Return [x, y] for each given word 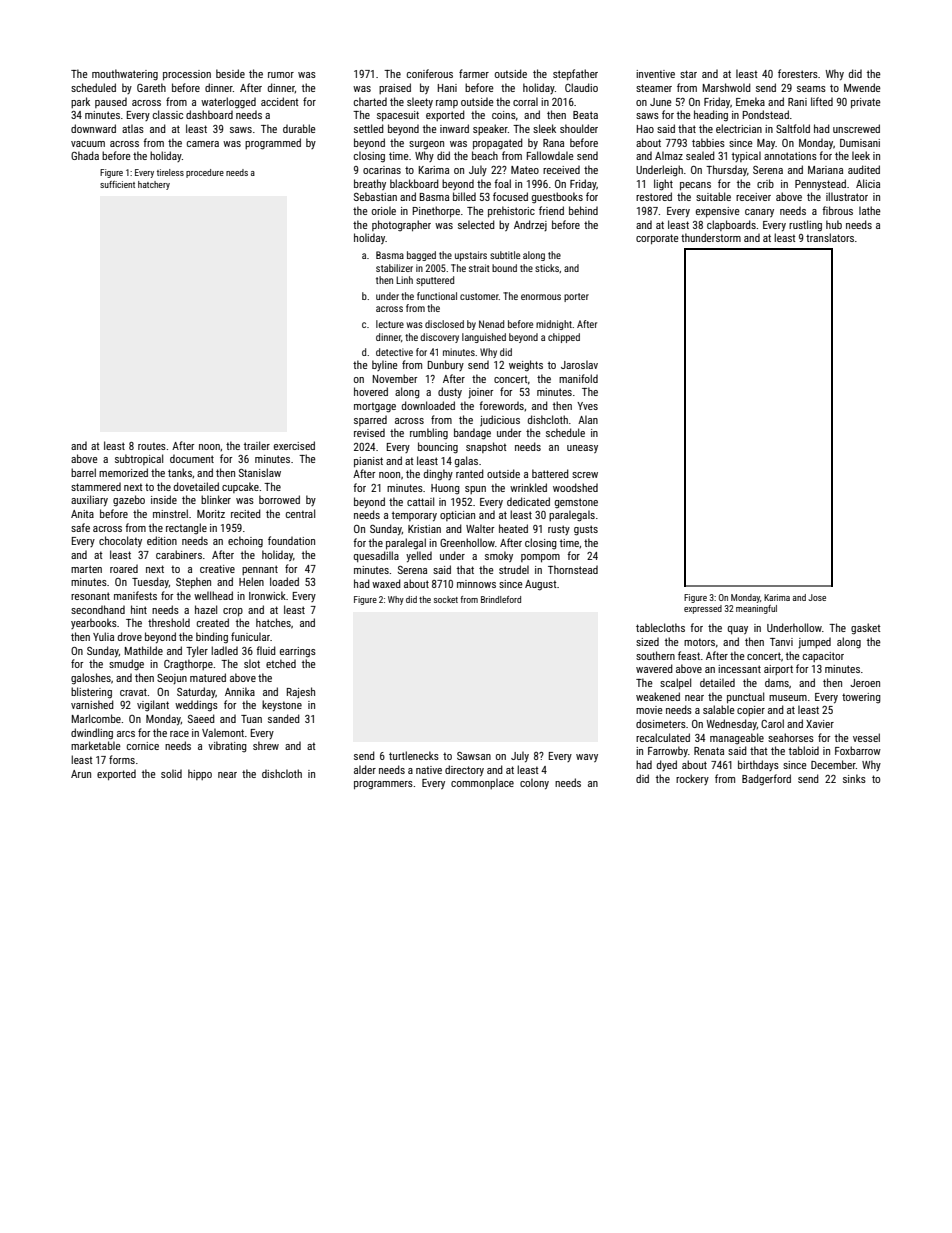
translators [830, 237]
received [561, 169]
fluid [266, 650]
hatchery [154, 185]
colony [534, 783]
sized [647, 641]
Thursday [726, 170]
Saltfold [793, 128]
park [80, 102]
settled [369, 128]
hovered [371, 391]
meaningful [756, 609]
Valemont [223, 732]
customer [479, 296]
